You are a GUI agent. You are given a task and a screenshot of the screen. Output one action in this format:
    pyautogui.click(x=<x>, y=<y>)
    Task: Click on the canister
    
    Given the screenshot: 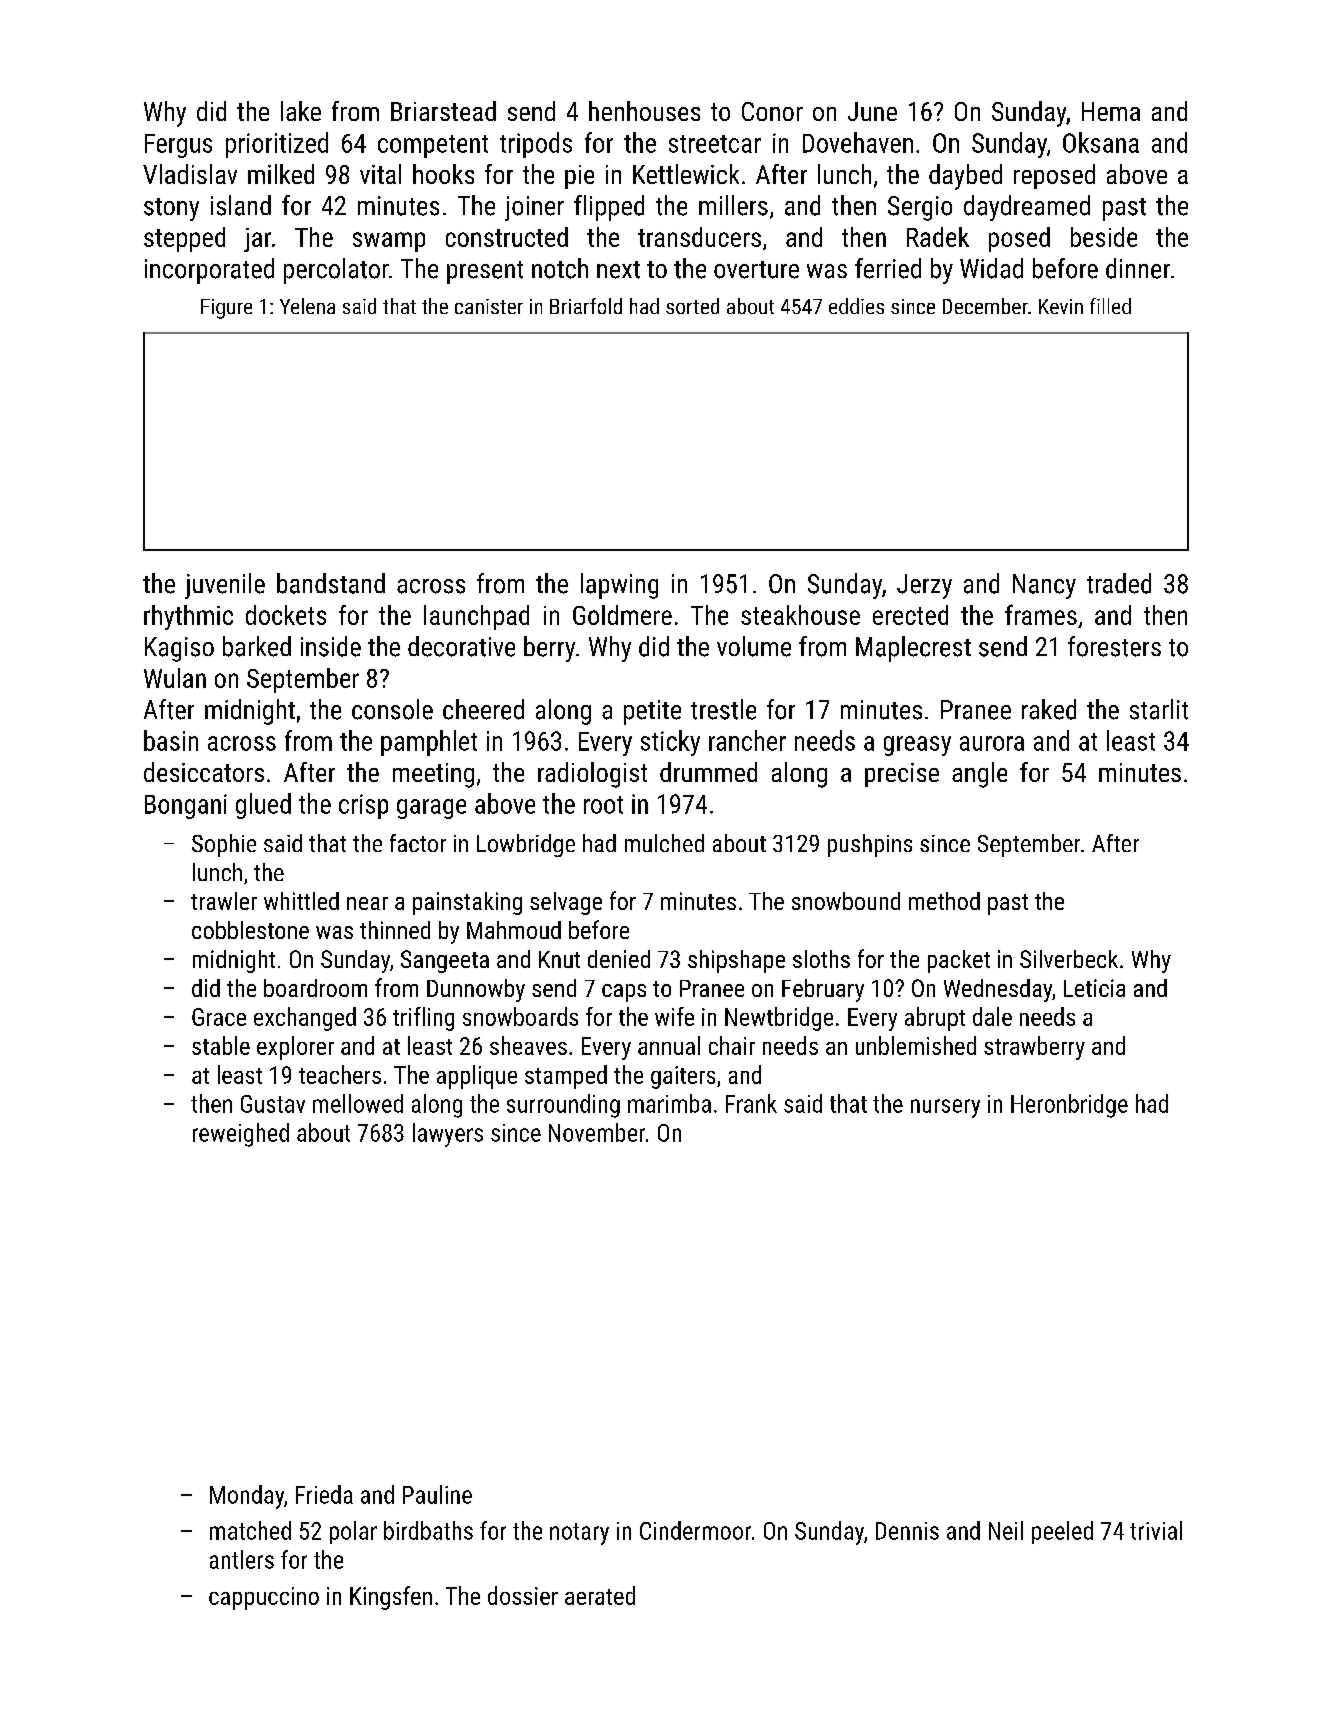 What is the action you would take?
    pyautogui.click(x=489, y=306)
